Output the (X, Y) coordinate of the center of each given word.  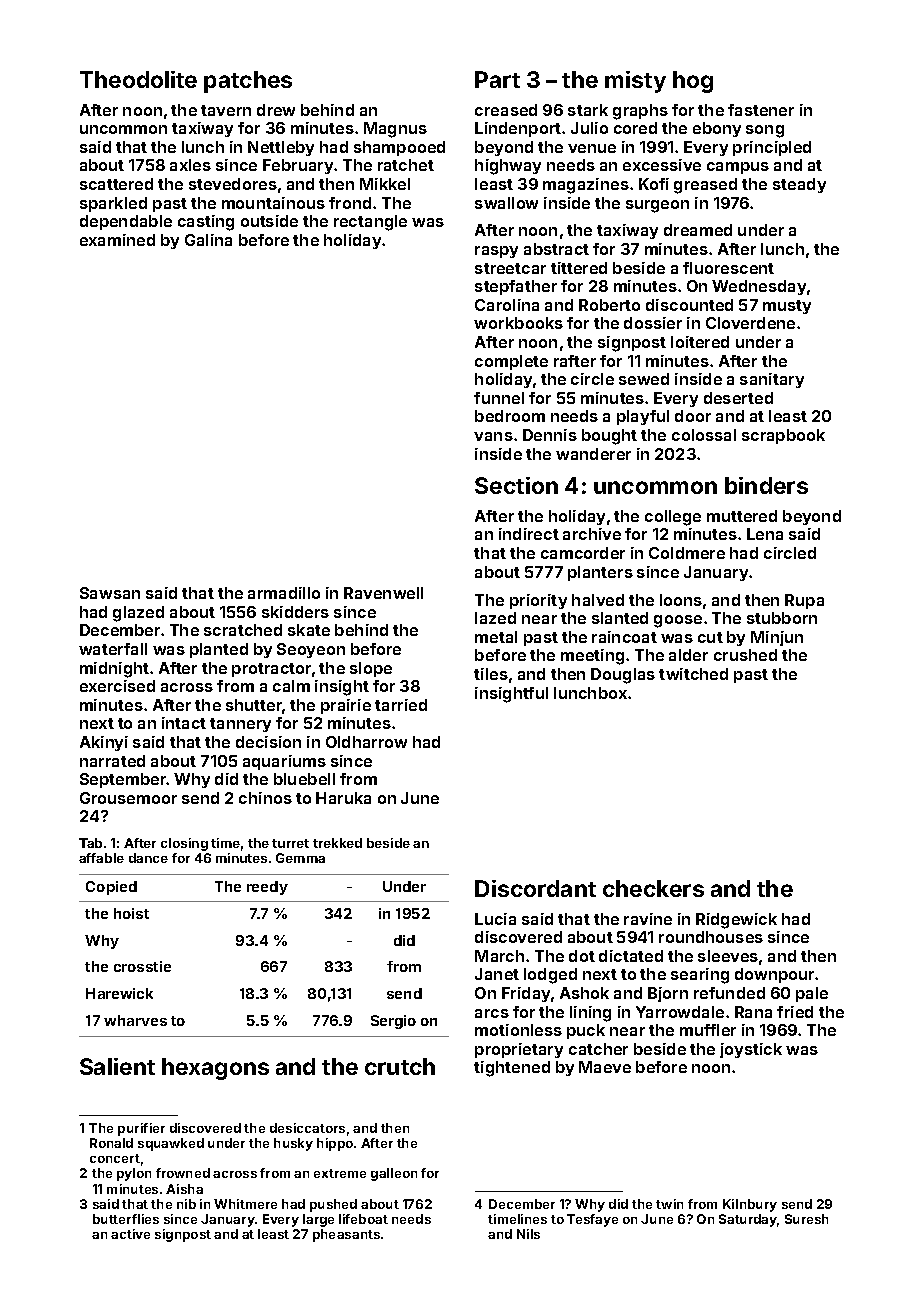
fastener (761, 110)
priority (538, 601)
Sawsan (110, 593)
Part (497, 79)
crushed (745, 655)
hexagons (215, 1069)
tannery (240, 725)
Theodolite (138, 79)
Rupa (804, 601)
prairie (346, 706)
